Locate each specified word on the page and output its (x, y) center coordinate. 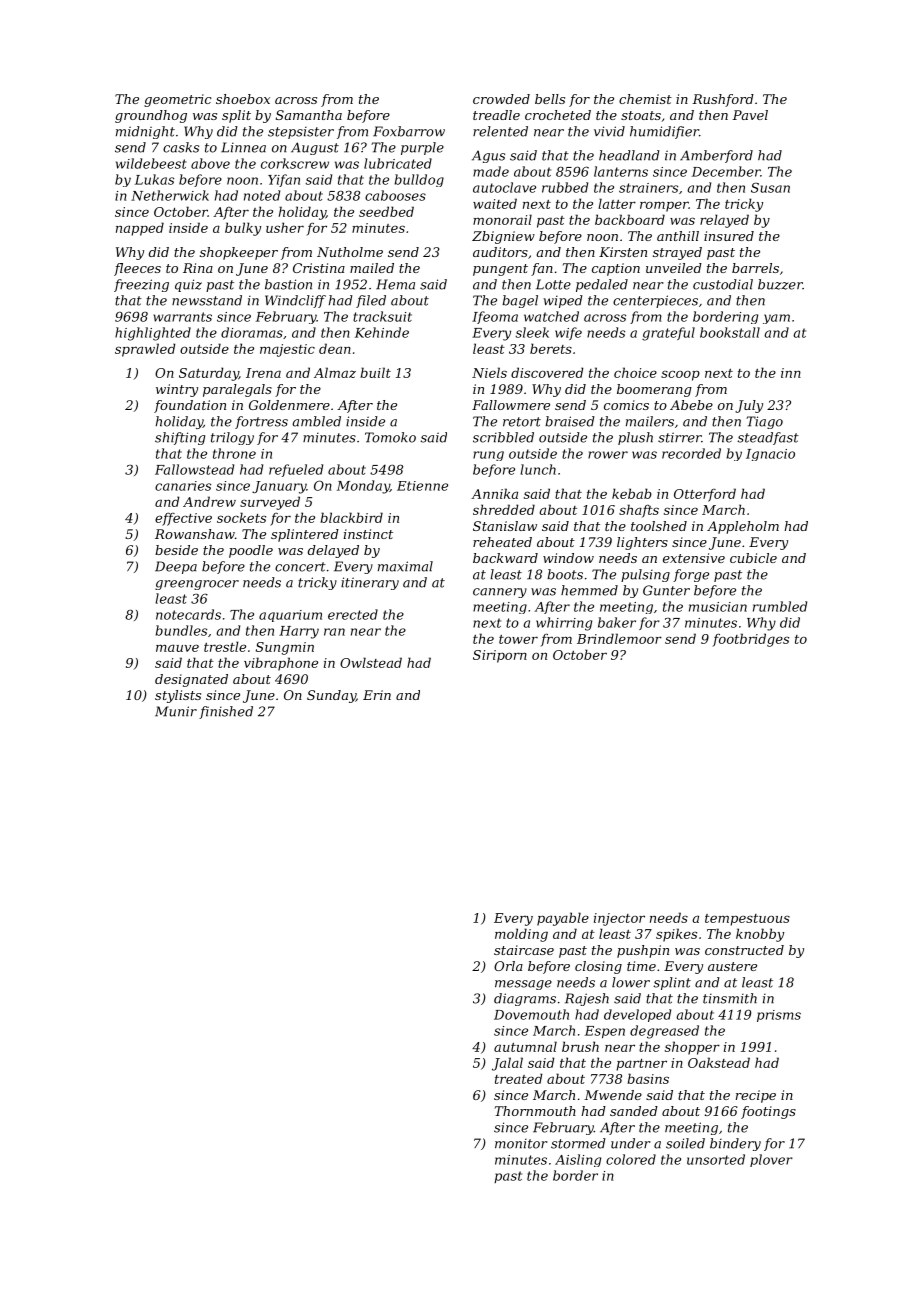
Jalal (507, 1064)
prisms (779, 1016)
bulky (243, 229)
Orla (508, 966)
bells (550, 99)
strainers (648, 188)
